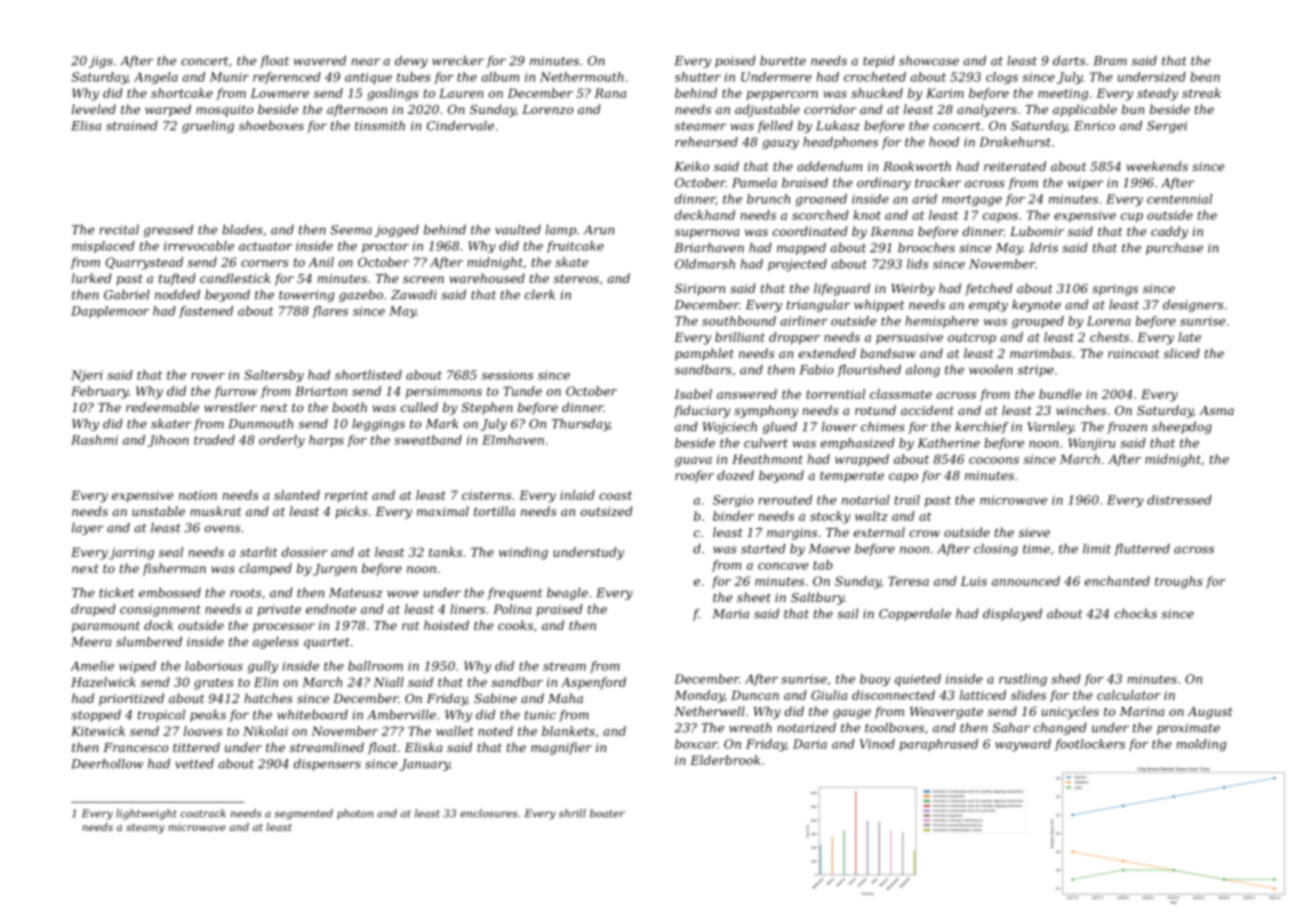  What do you see at coordinates (1179, 500) in the screenshot?
I see `distressed` at bounding box center [1179, 500].
